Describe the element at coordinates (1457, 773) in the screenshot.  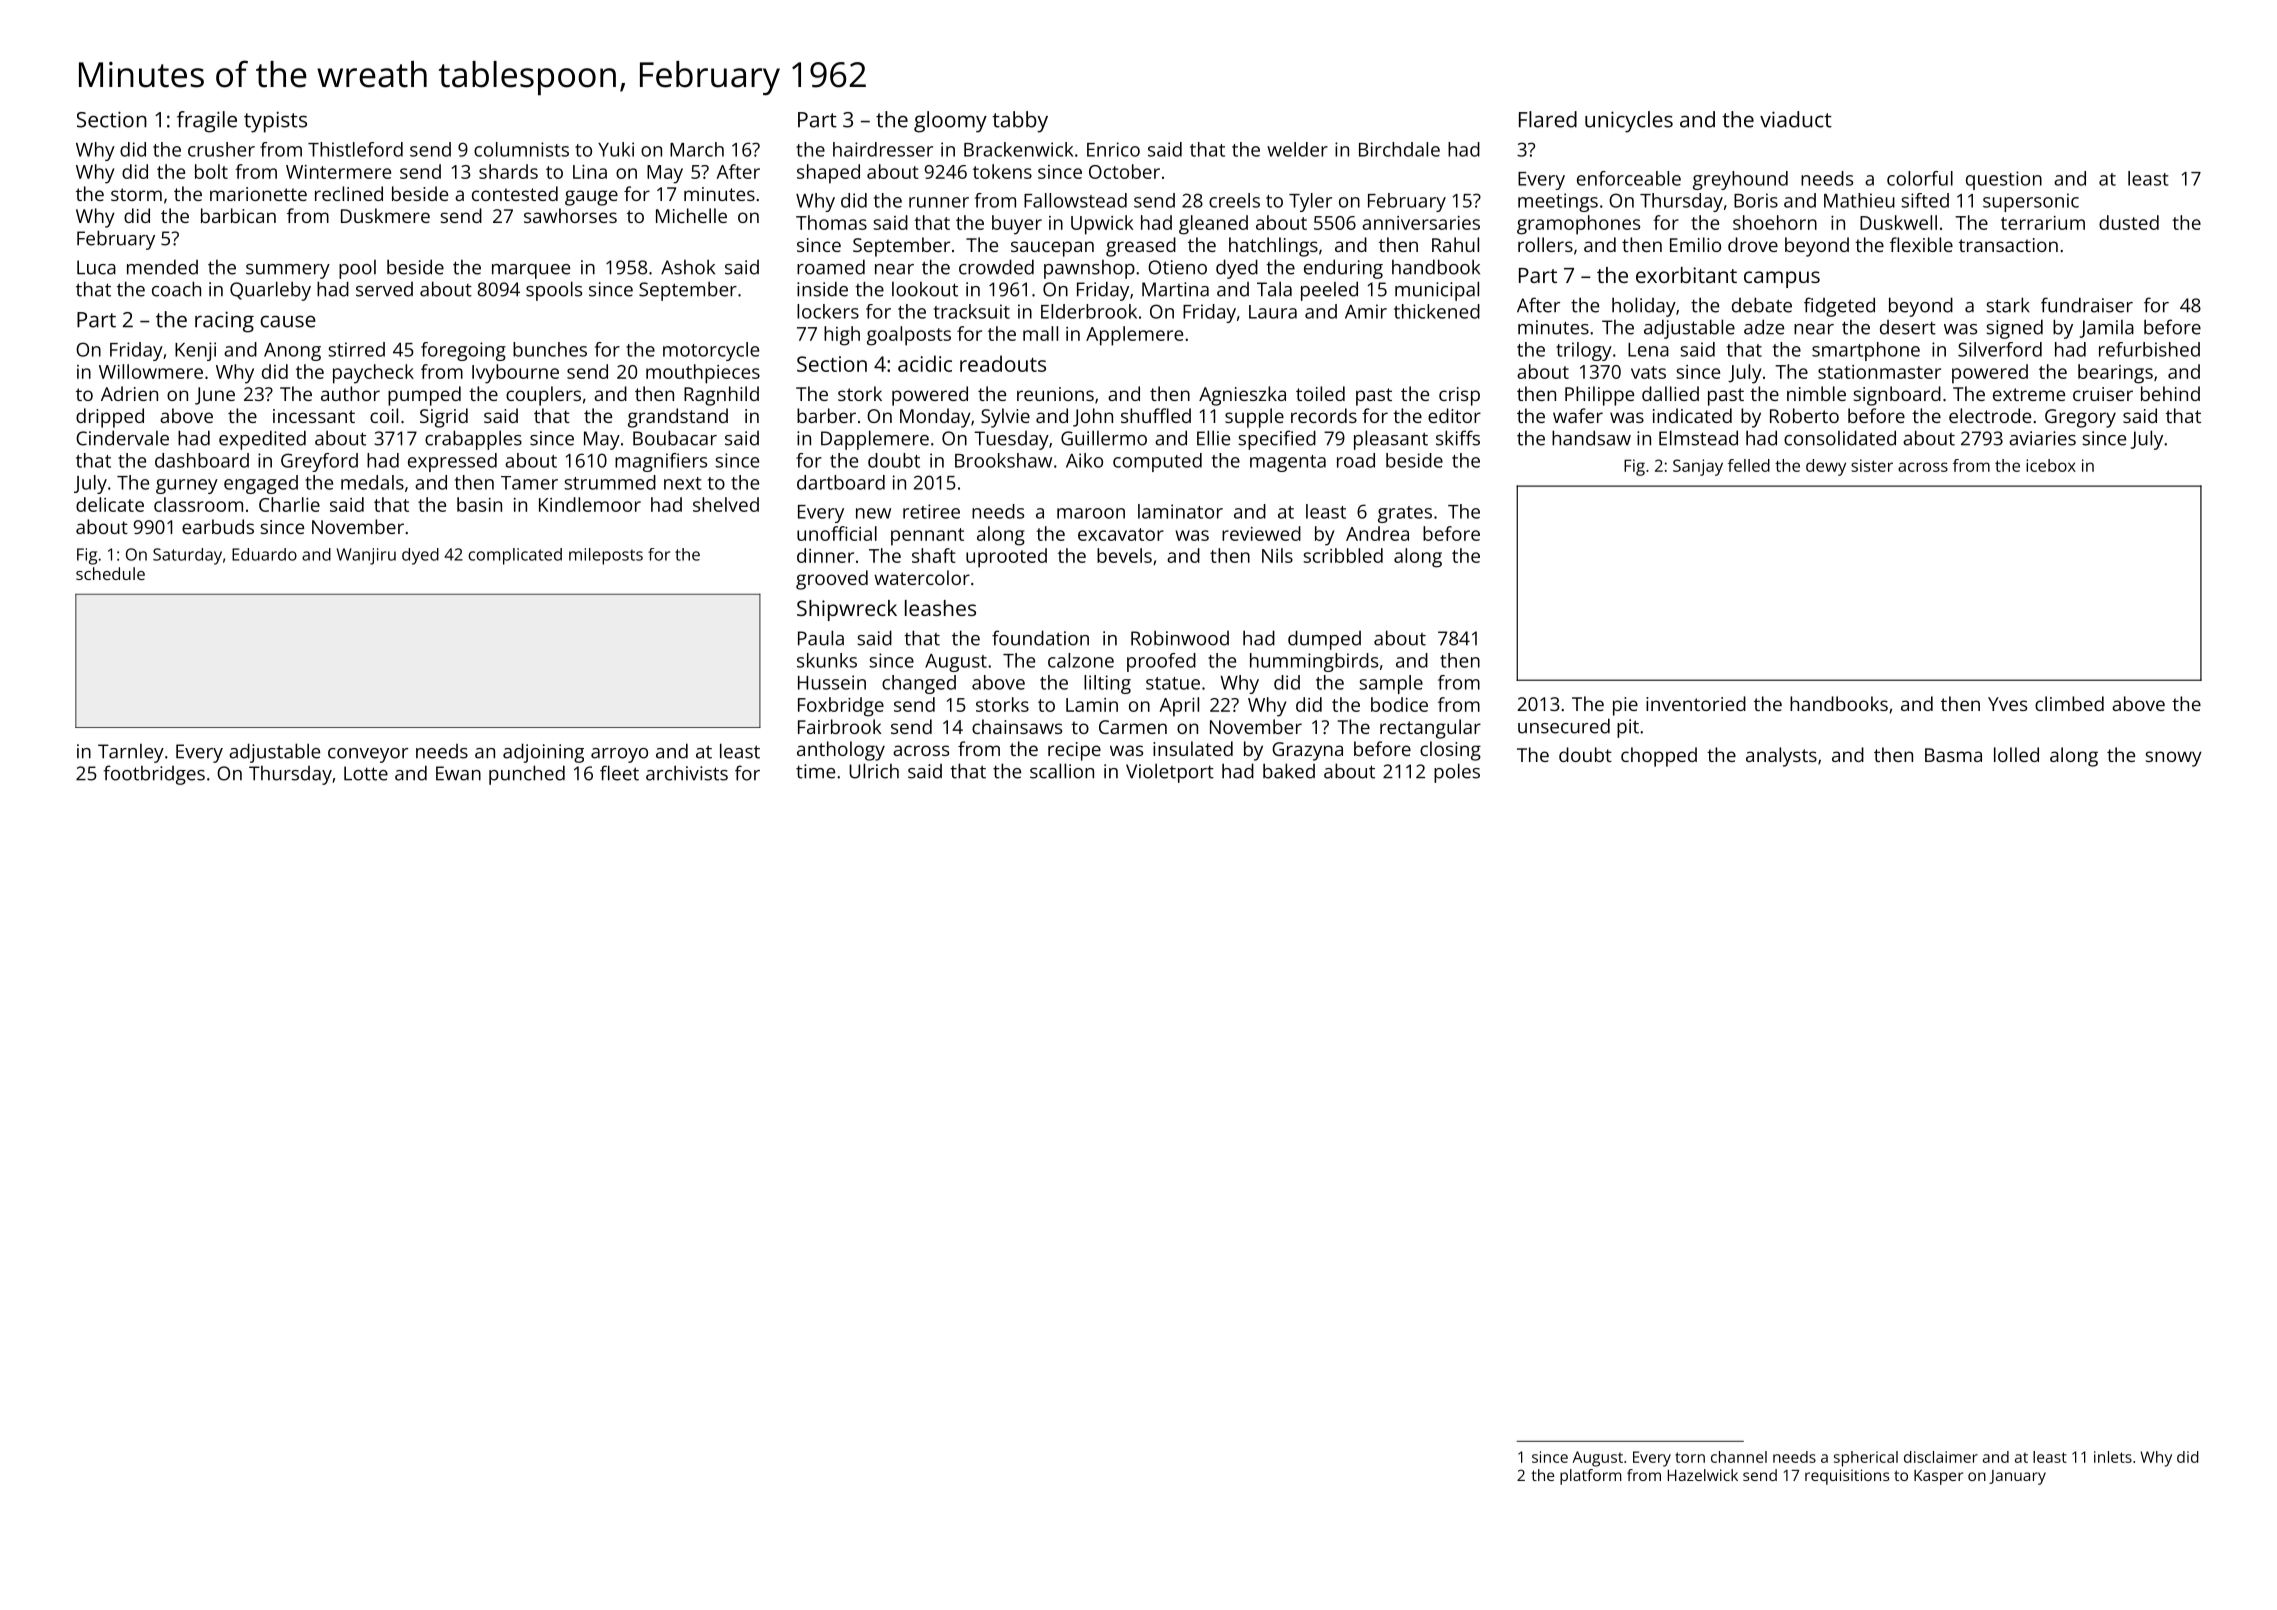
I see `poles` at that location.
